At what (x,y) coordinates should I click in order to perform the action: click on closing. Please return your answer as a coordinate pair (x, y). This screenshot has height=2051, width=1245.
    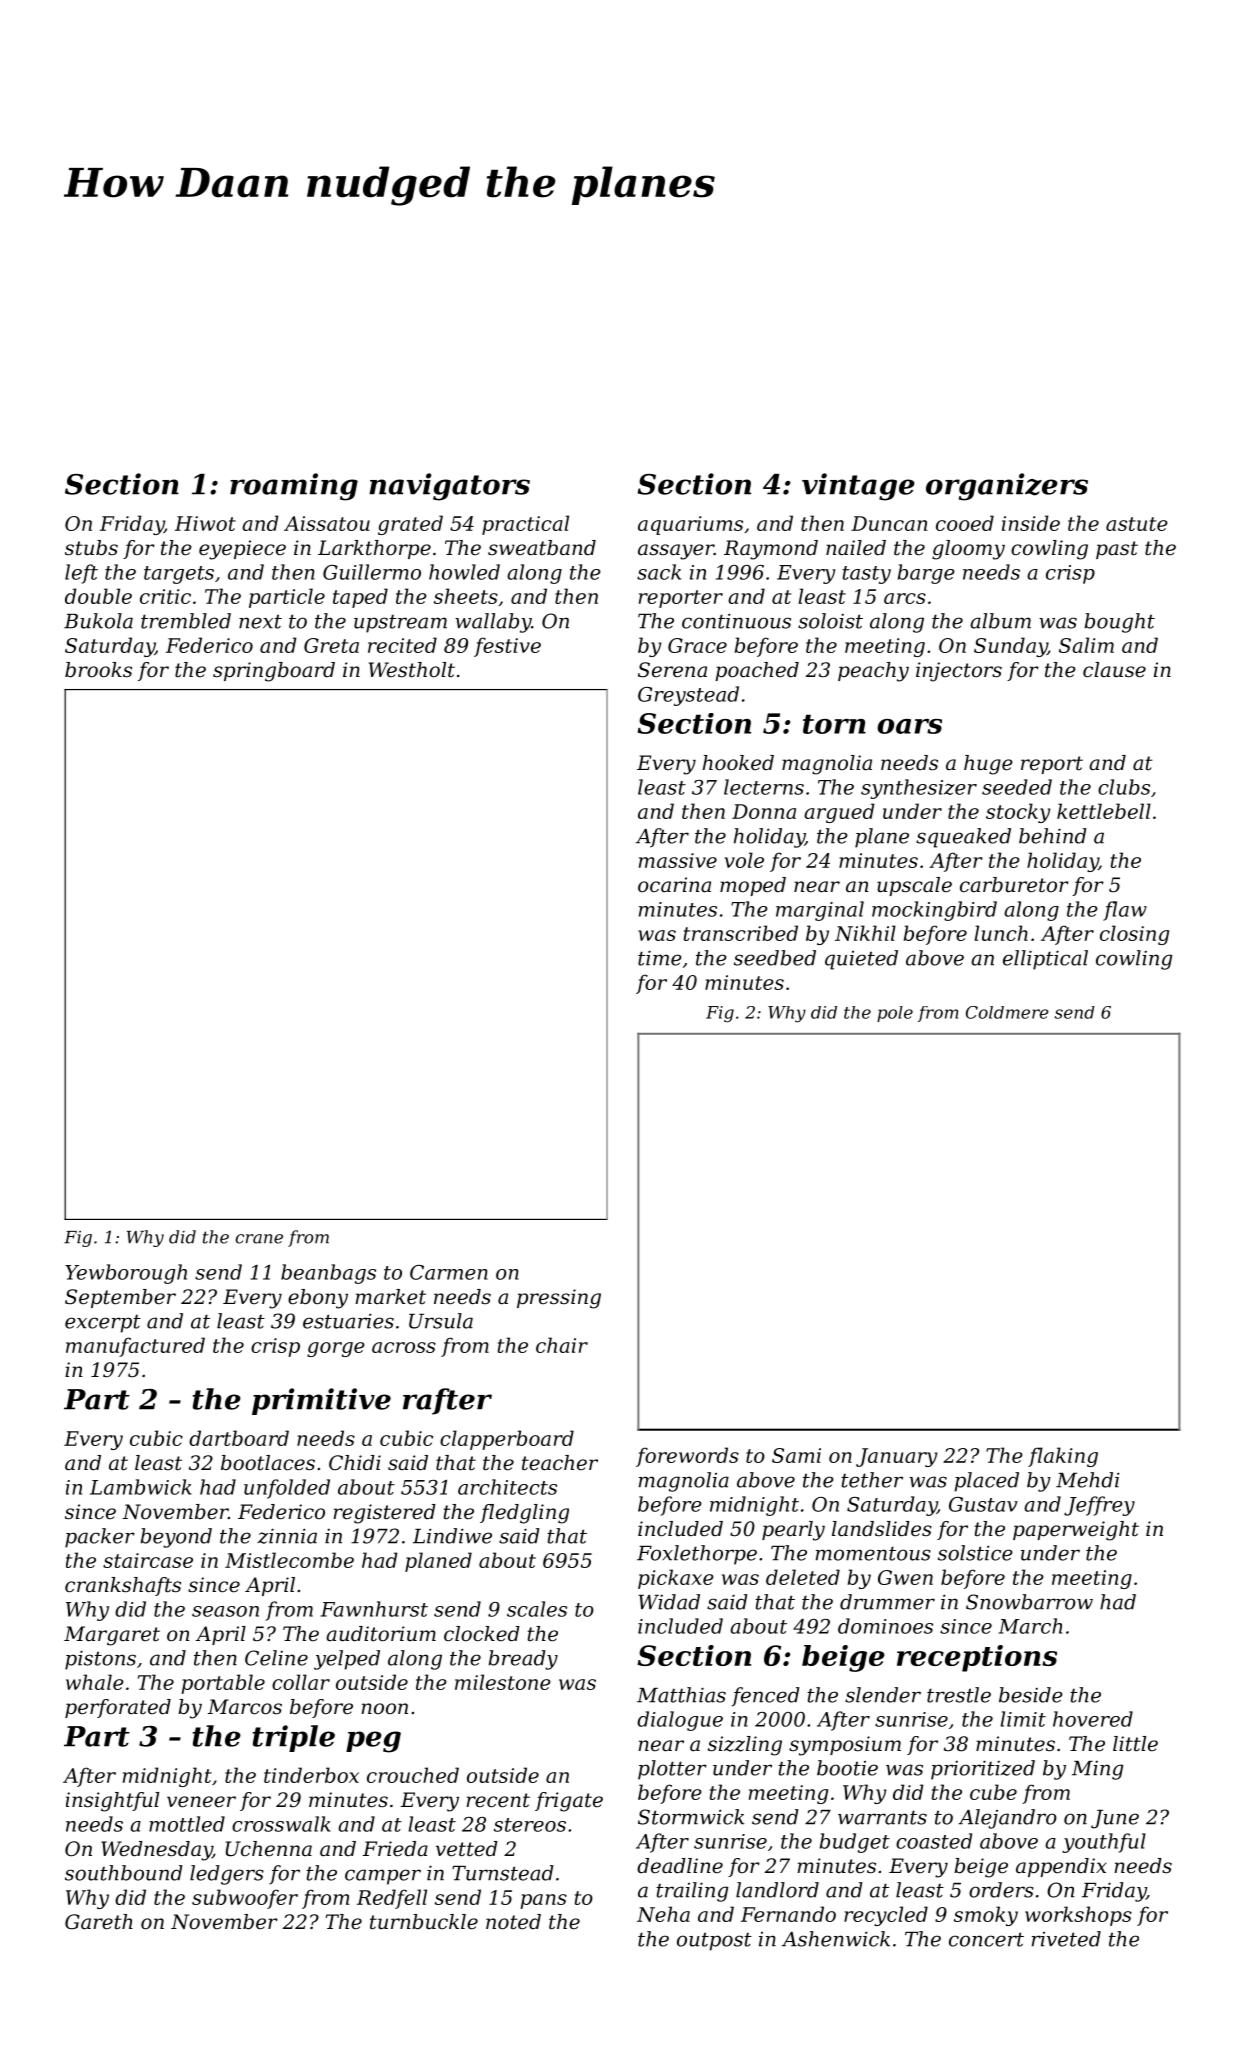
    Looking at the image, I should click on (1134, 935).
